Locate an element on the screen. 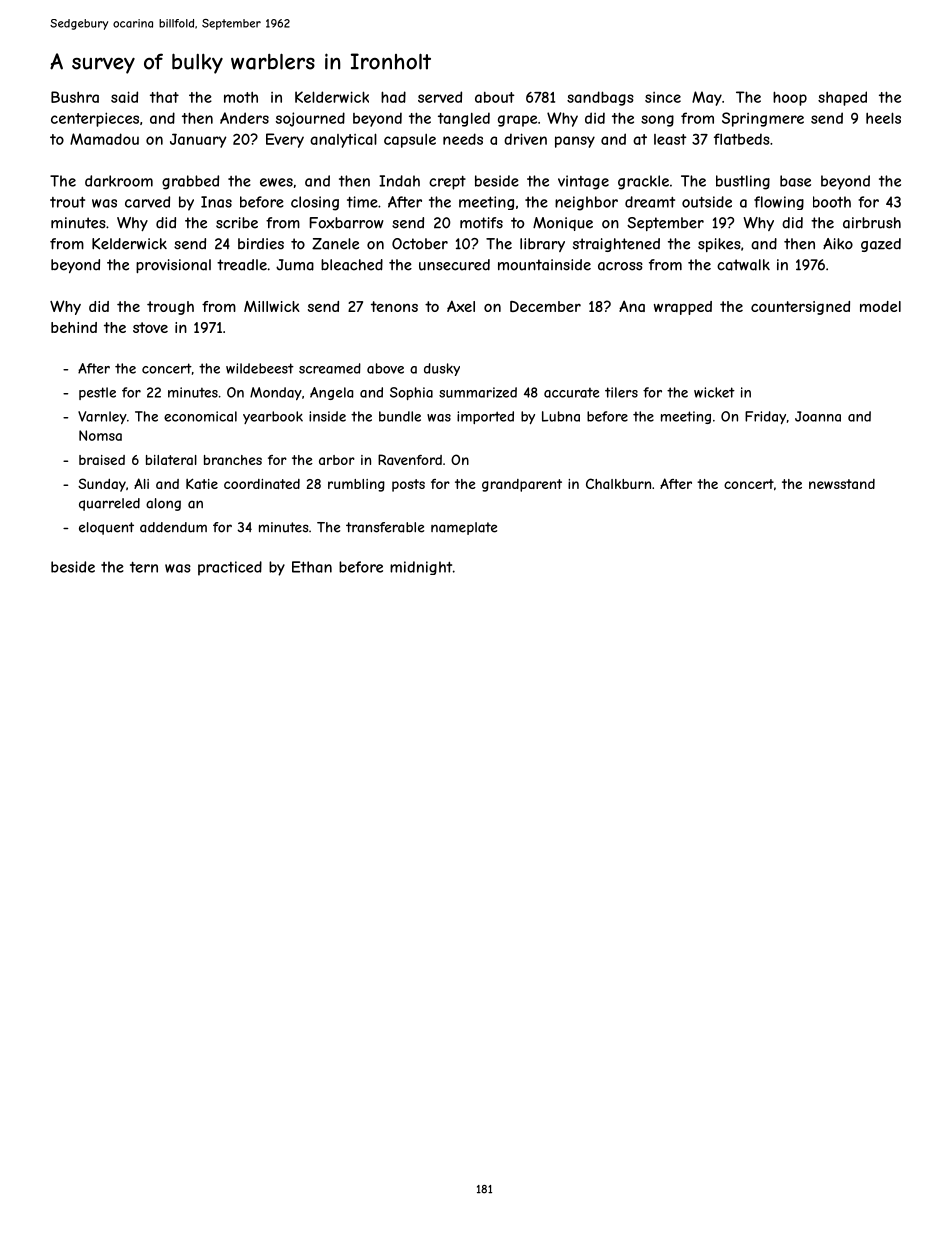 Image resolution: width=952 pixels, height=1233 pixels. airbrush is located at coordinates (872, 223).
